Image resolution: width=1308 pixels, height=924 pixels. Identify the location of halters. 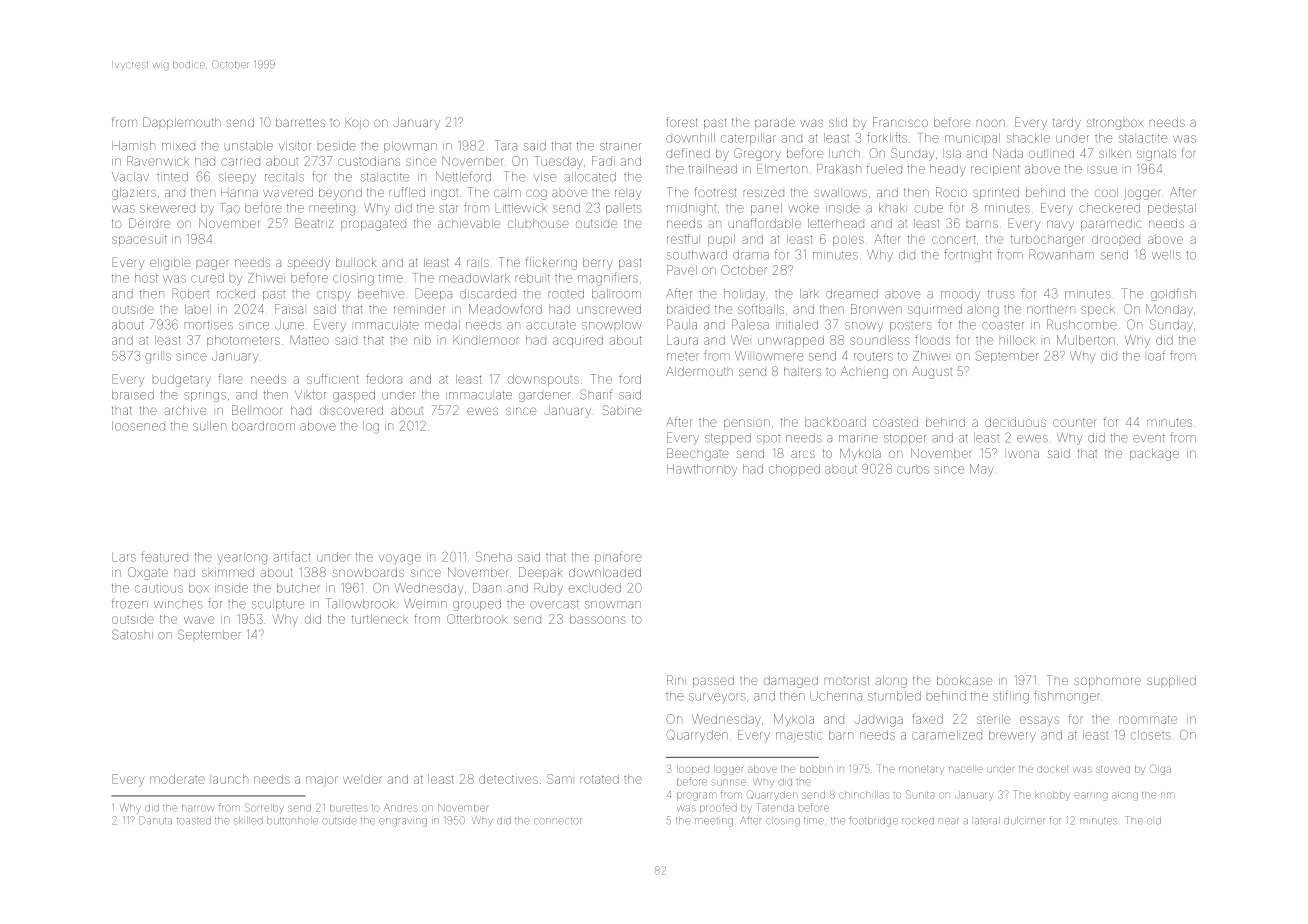
(802, 371).
